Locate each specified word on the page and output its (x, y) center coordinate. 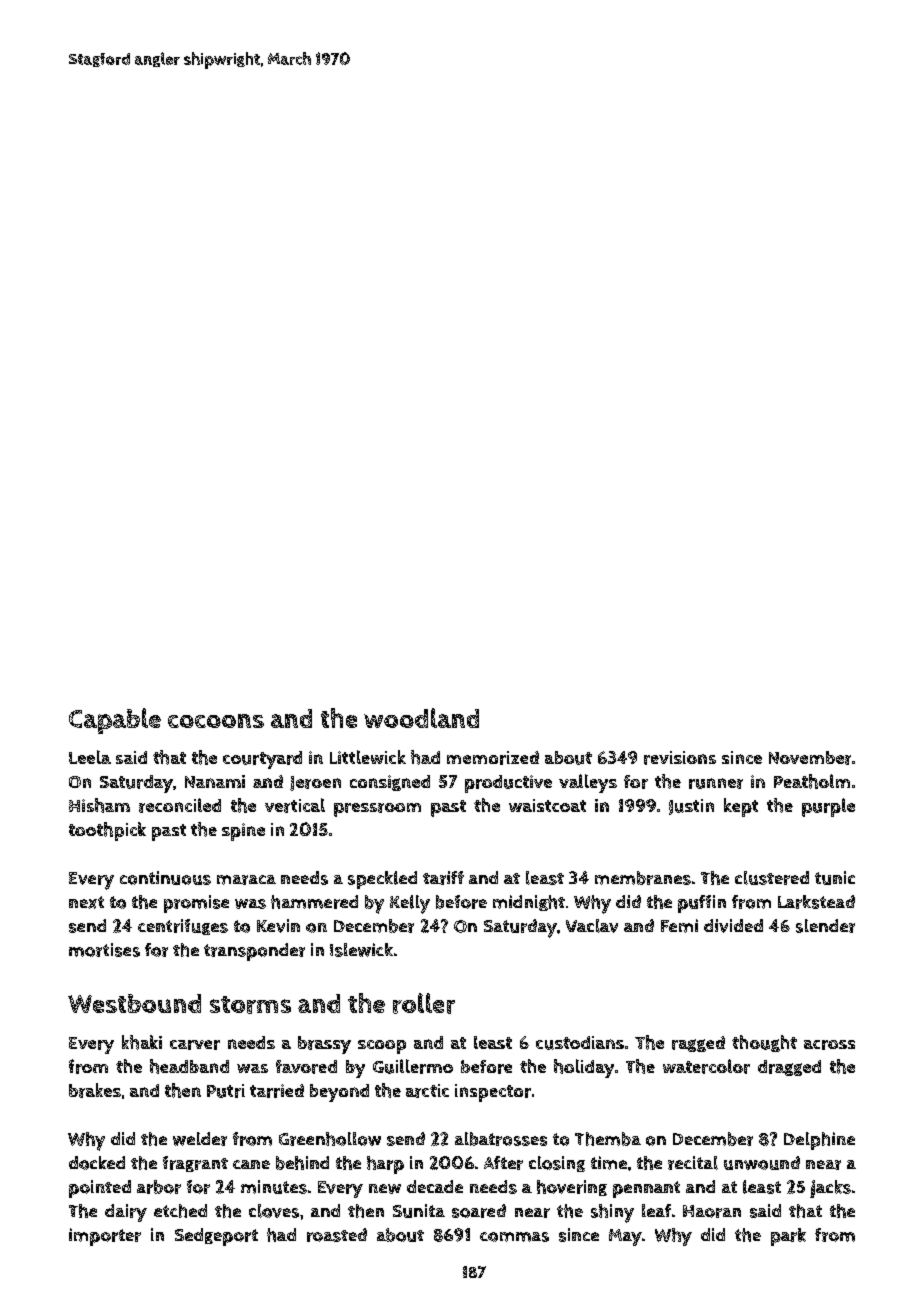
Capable (115, 721)
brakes (95, 1090)
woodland (421, 718)
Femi (679, 926)
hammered (314, 902)
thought (764, 1043)
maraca (246, 880)
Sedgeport (216, 1237)
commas (514, 1237)
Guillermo (413, 1066)
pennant (646, 1189)
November (810, 758)
